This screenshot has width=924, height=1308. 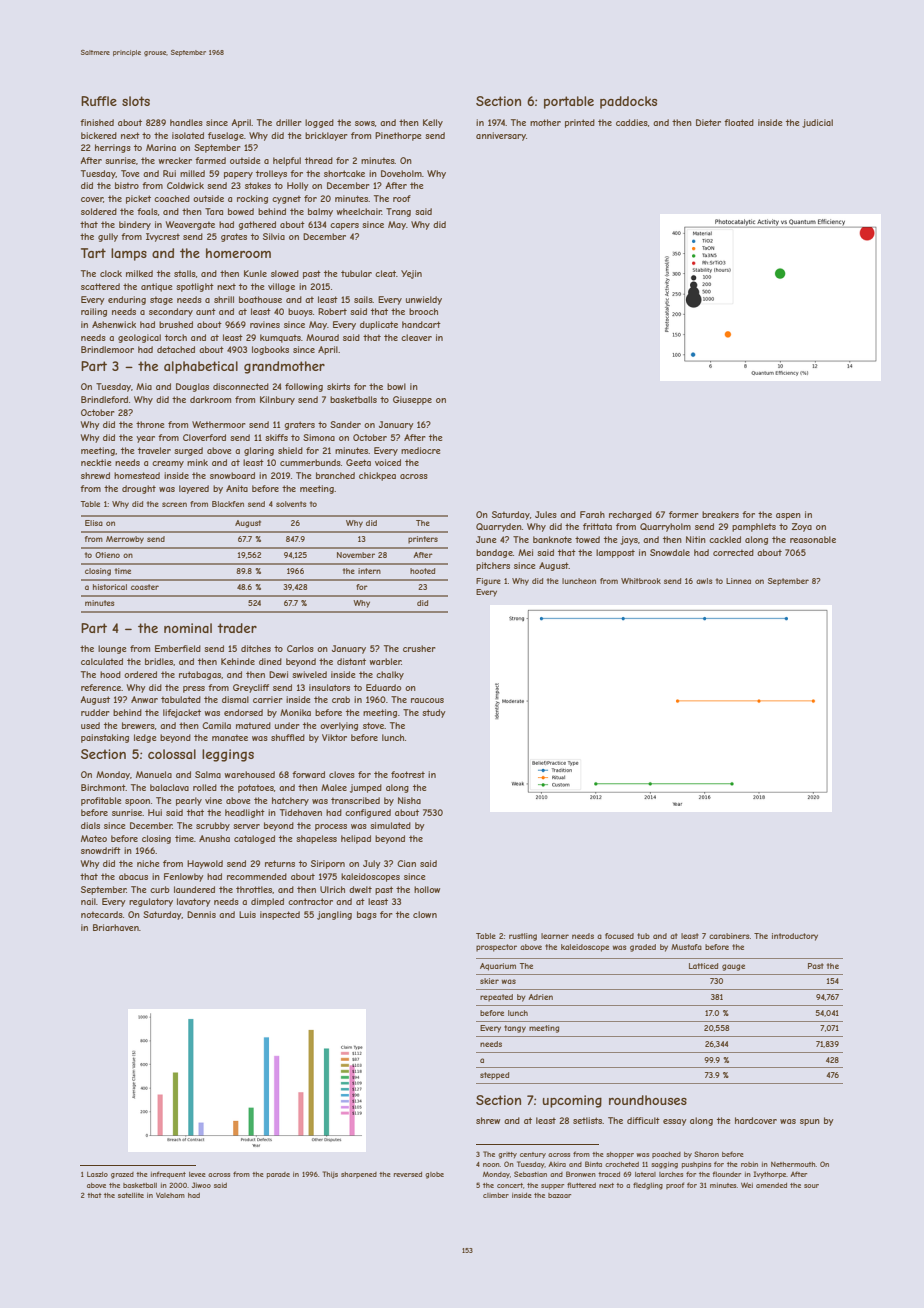 What do you see at coordinates (704, 581) in the screenshot?
I see `awls` at bounding box center [704, 581].
